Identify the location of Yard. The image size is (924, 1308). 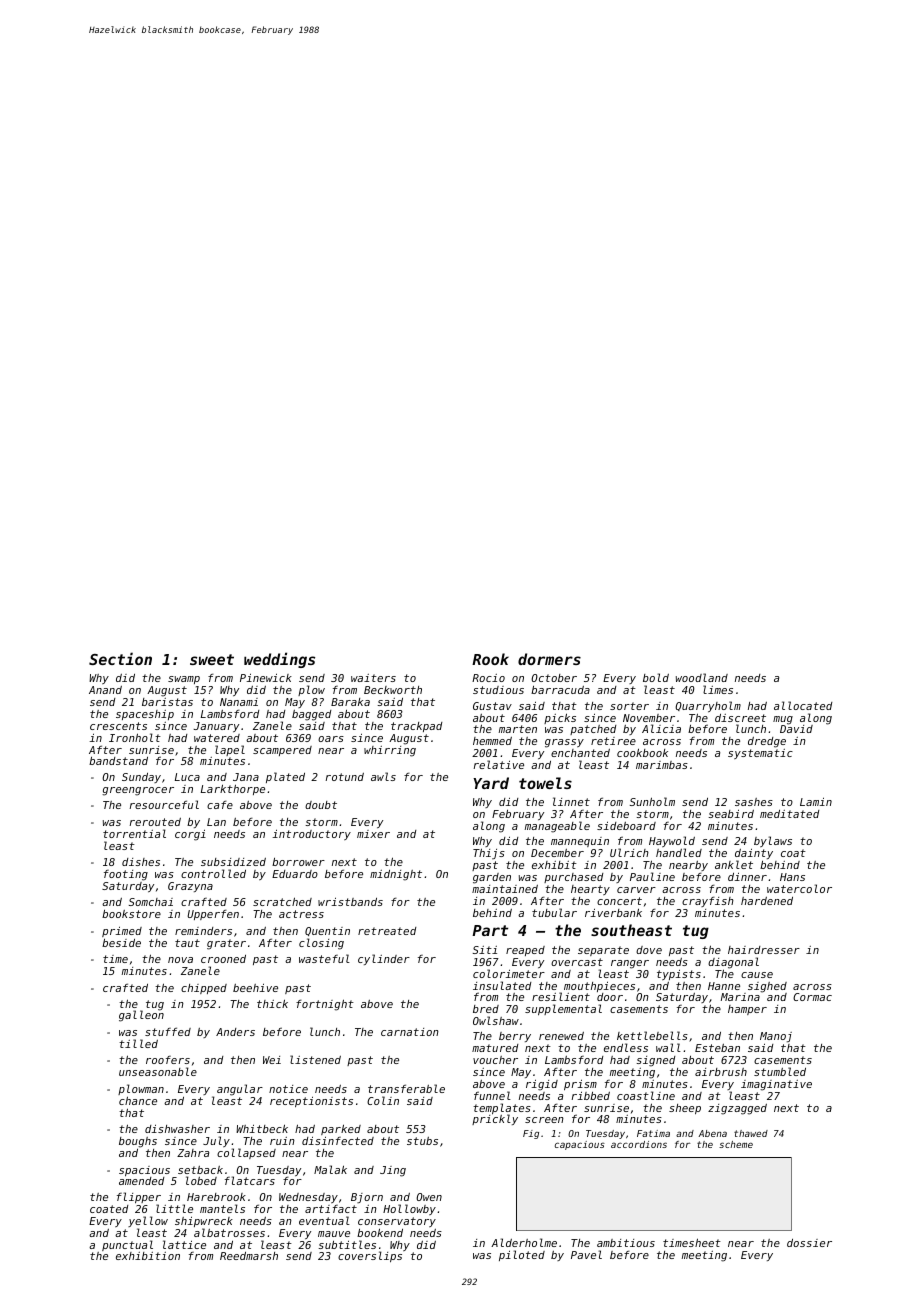
(491, 783).
